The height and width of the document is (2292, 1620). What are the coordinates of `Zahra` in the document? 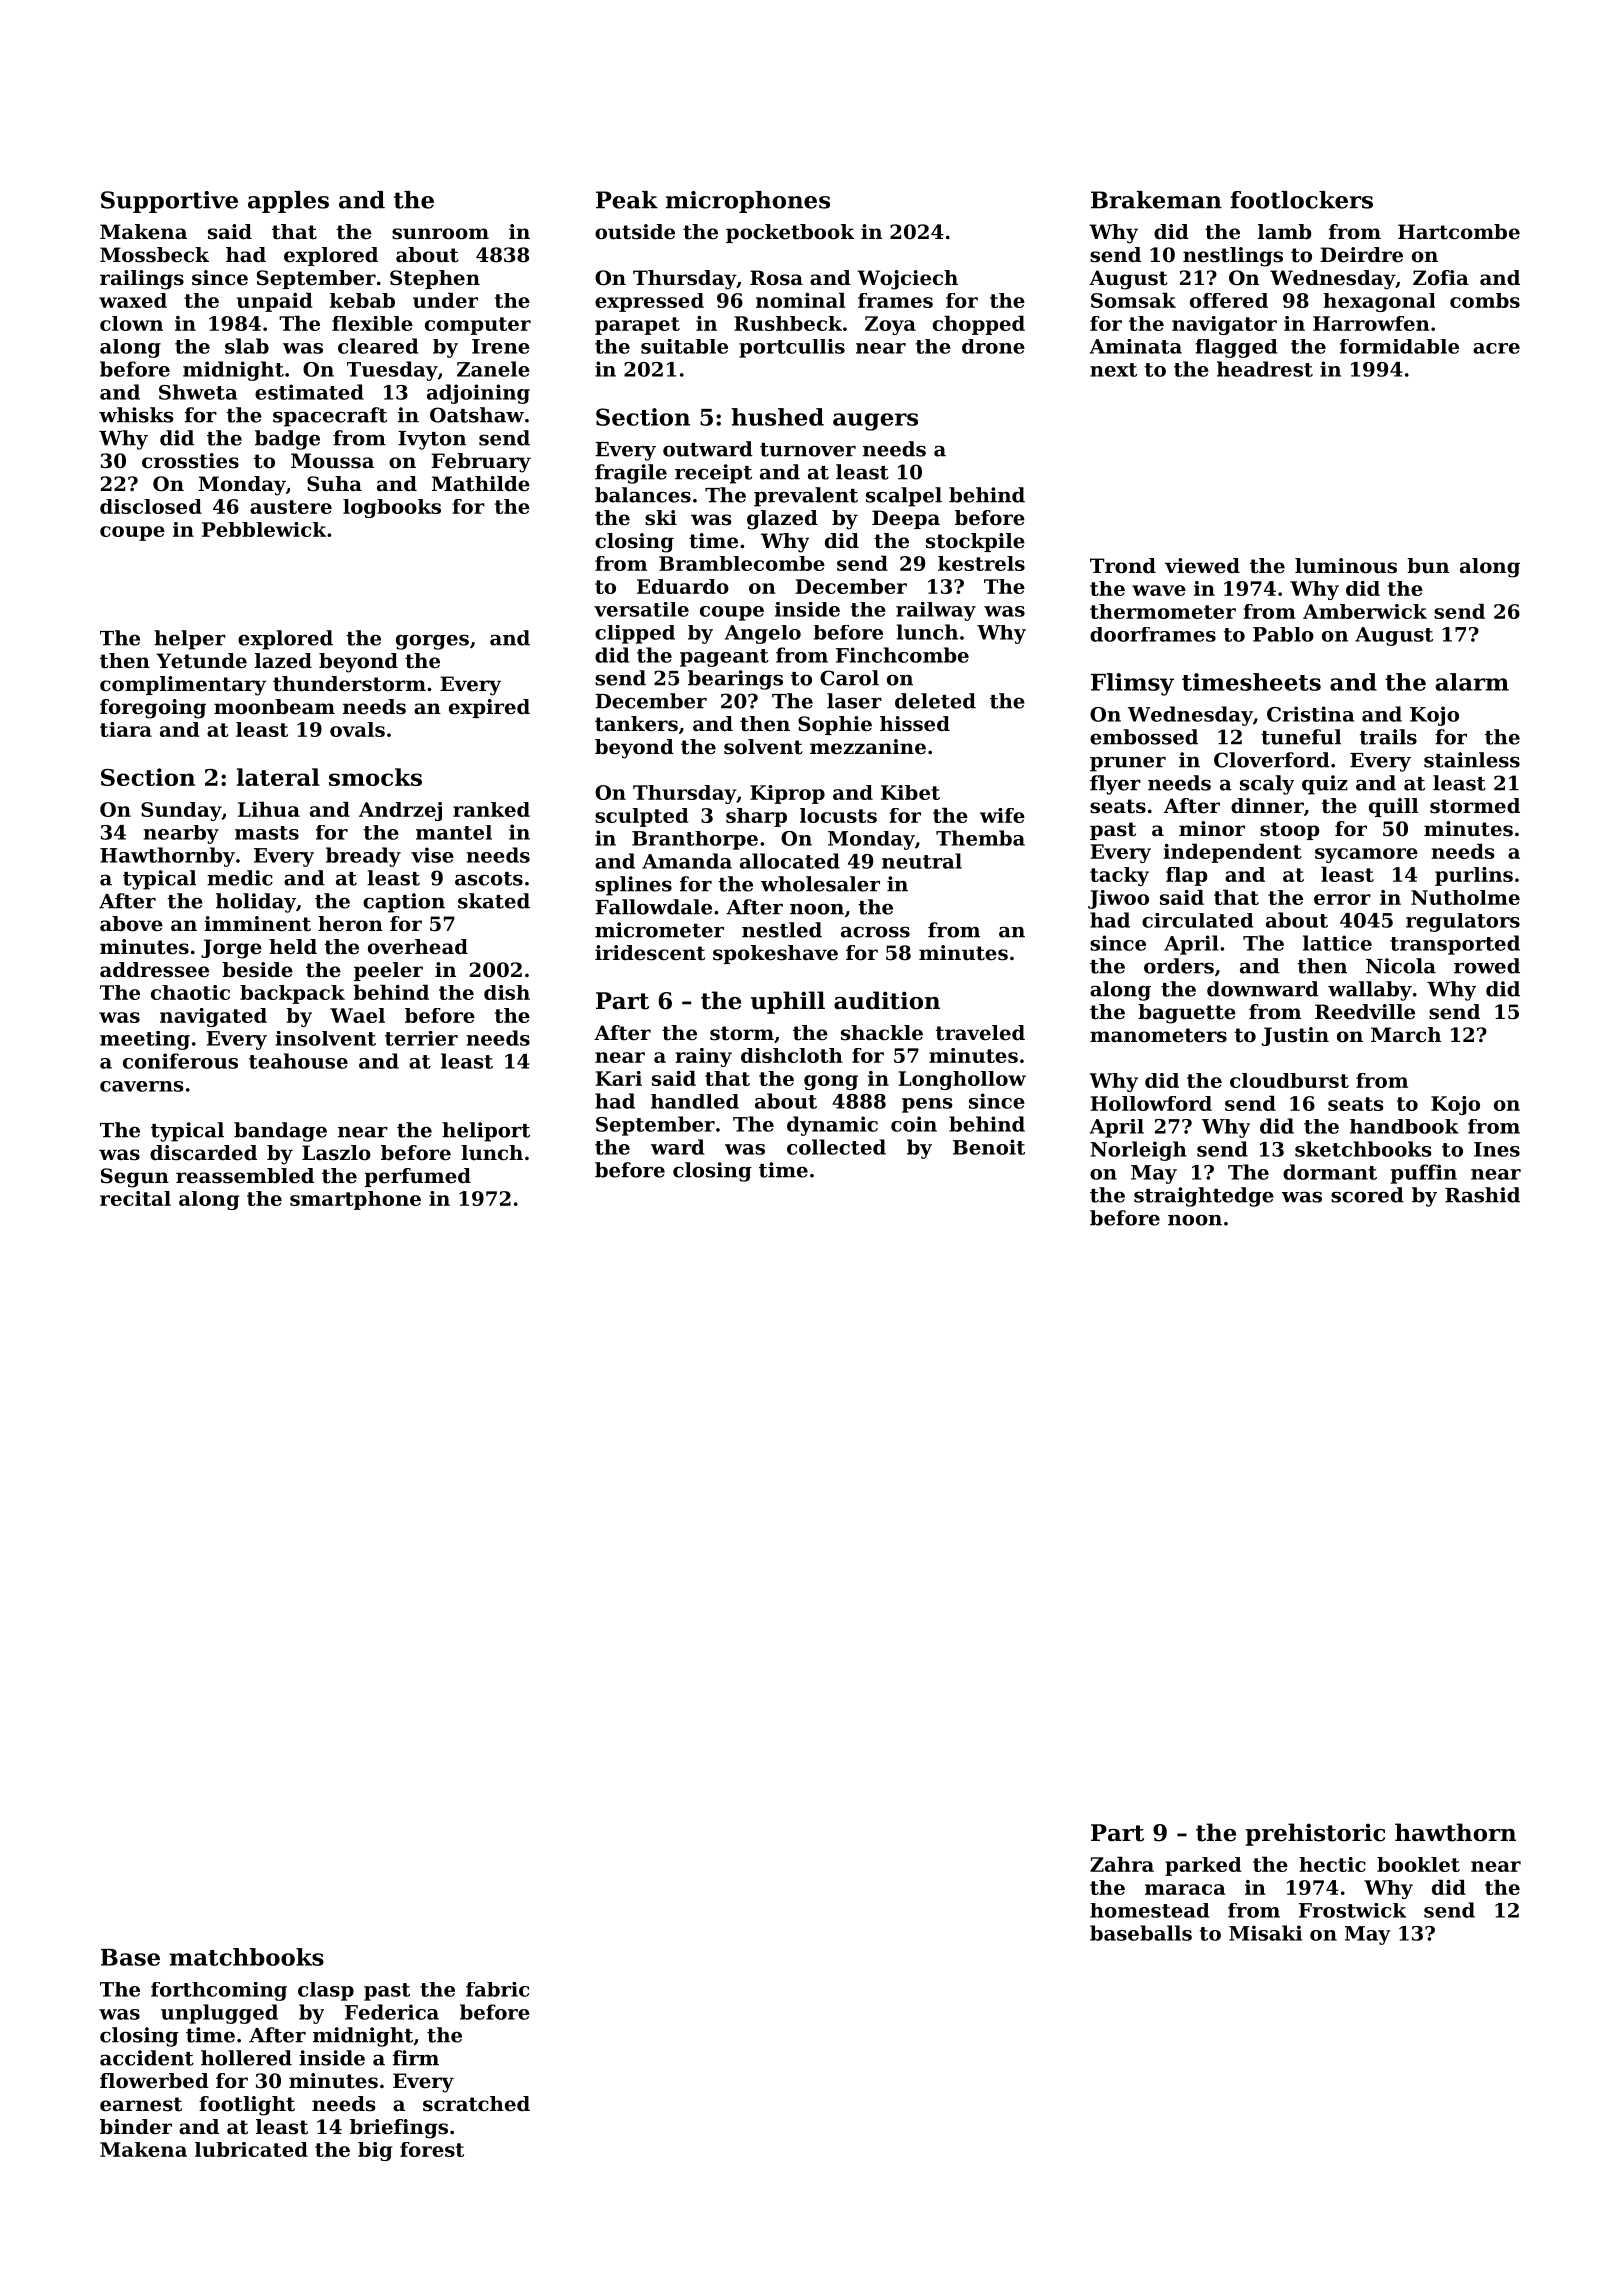 It's located at (1122, 1864).
